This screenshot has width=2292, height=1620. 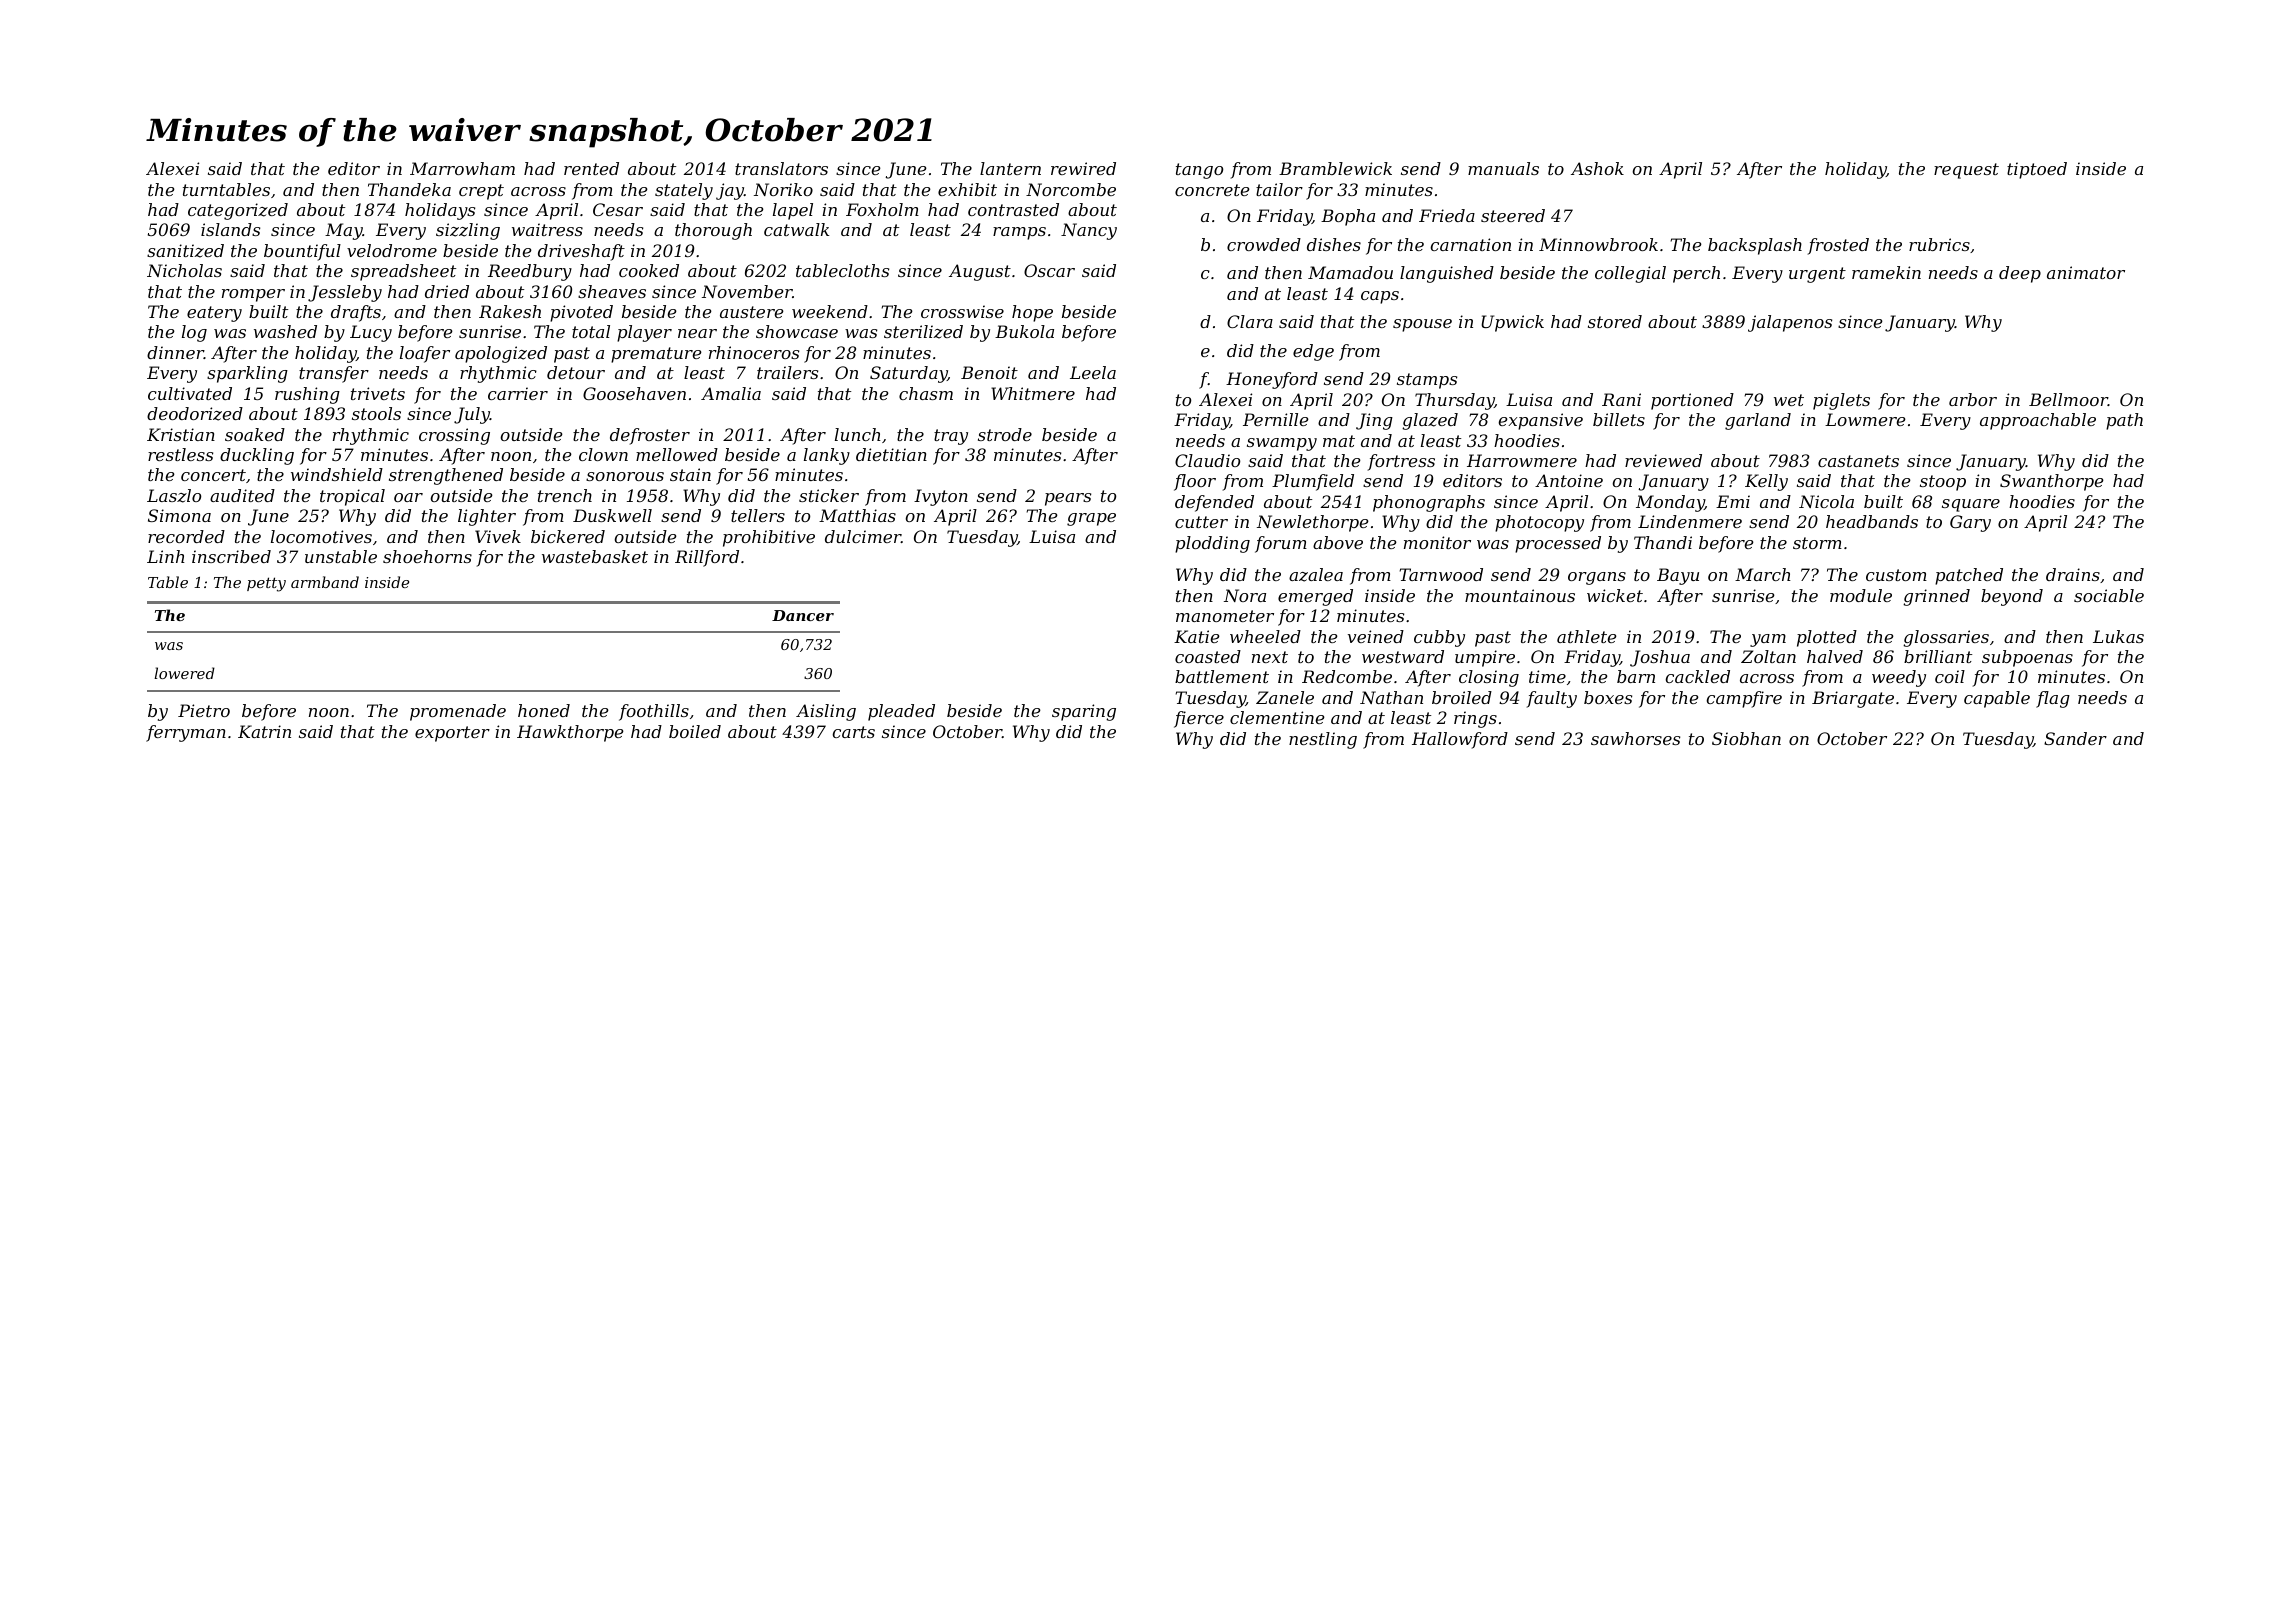 I want to click on Bukola, so click(x=1024, y=331).
